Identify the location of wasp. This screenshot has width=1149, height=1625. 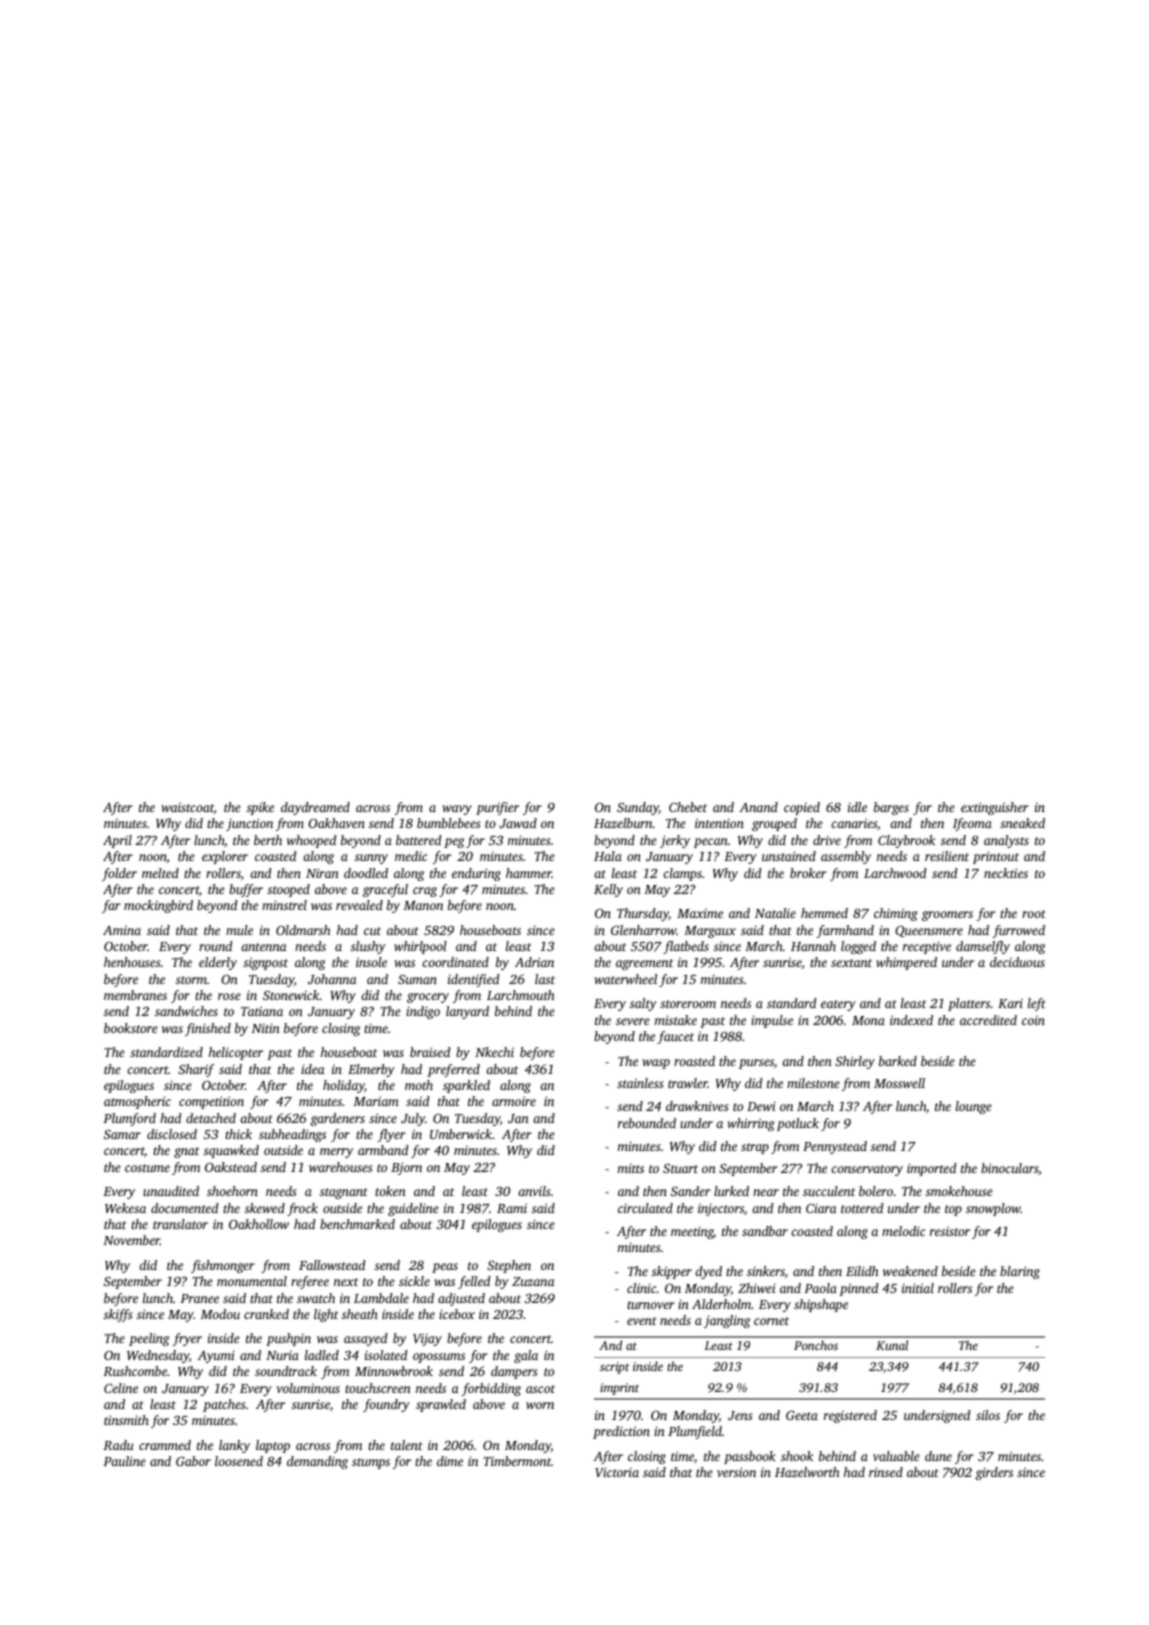
(656, 1064).
